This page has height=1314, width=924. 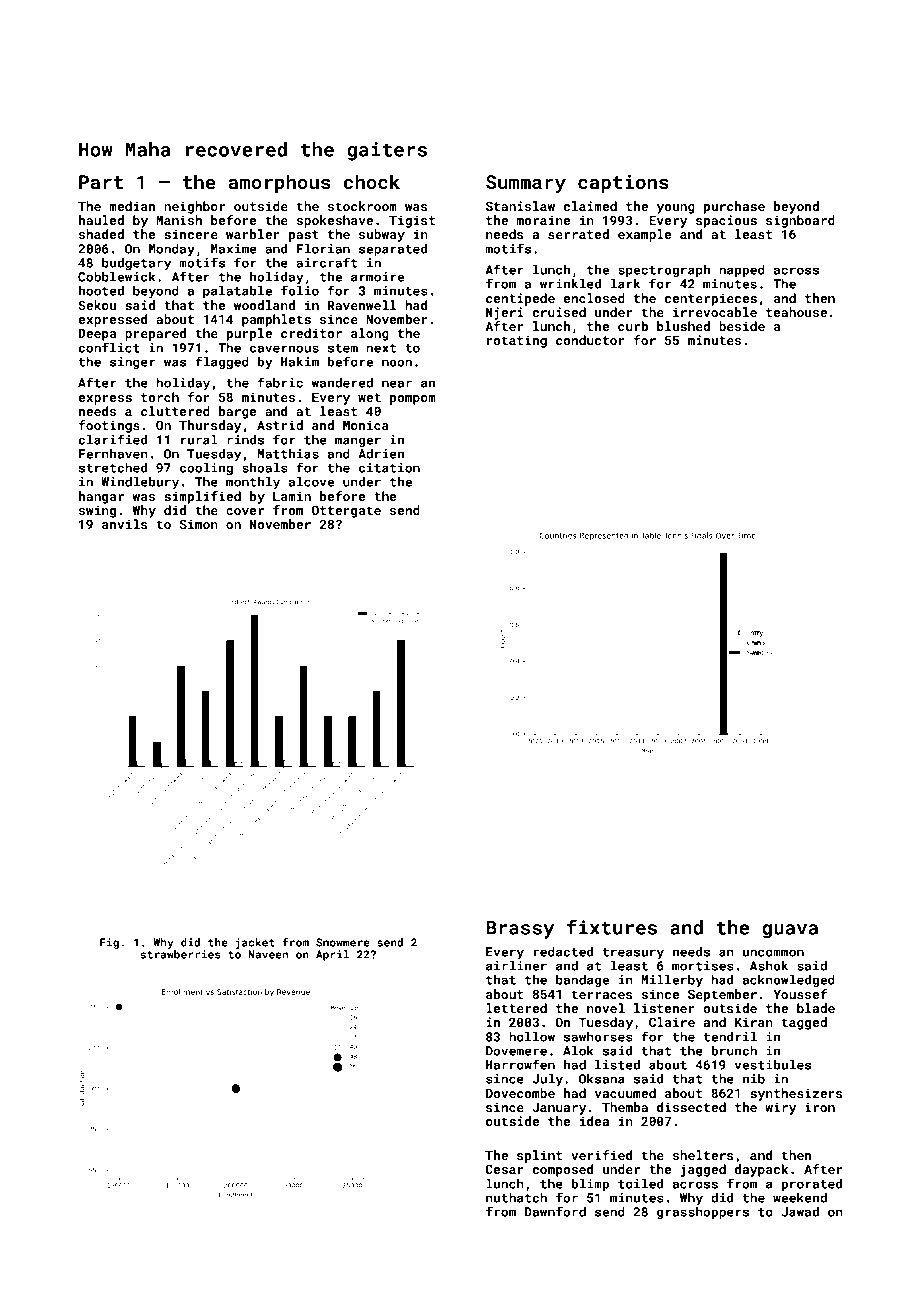 What do you see at coordinates (180, 954) in the page?
I see `strawberries` at bounding box center [180, 954].
